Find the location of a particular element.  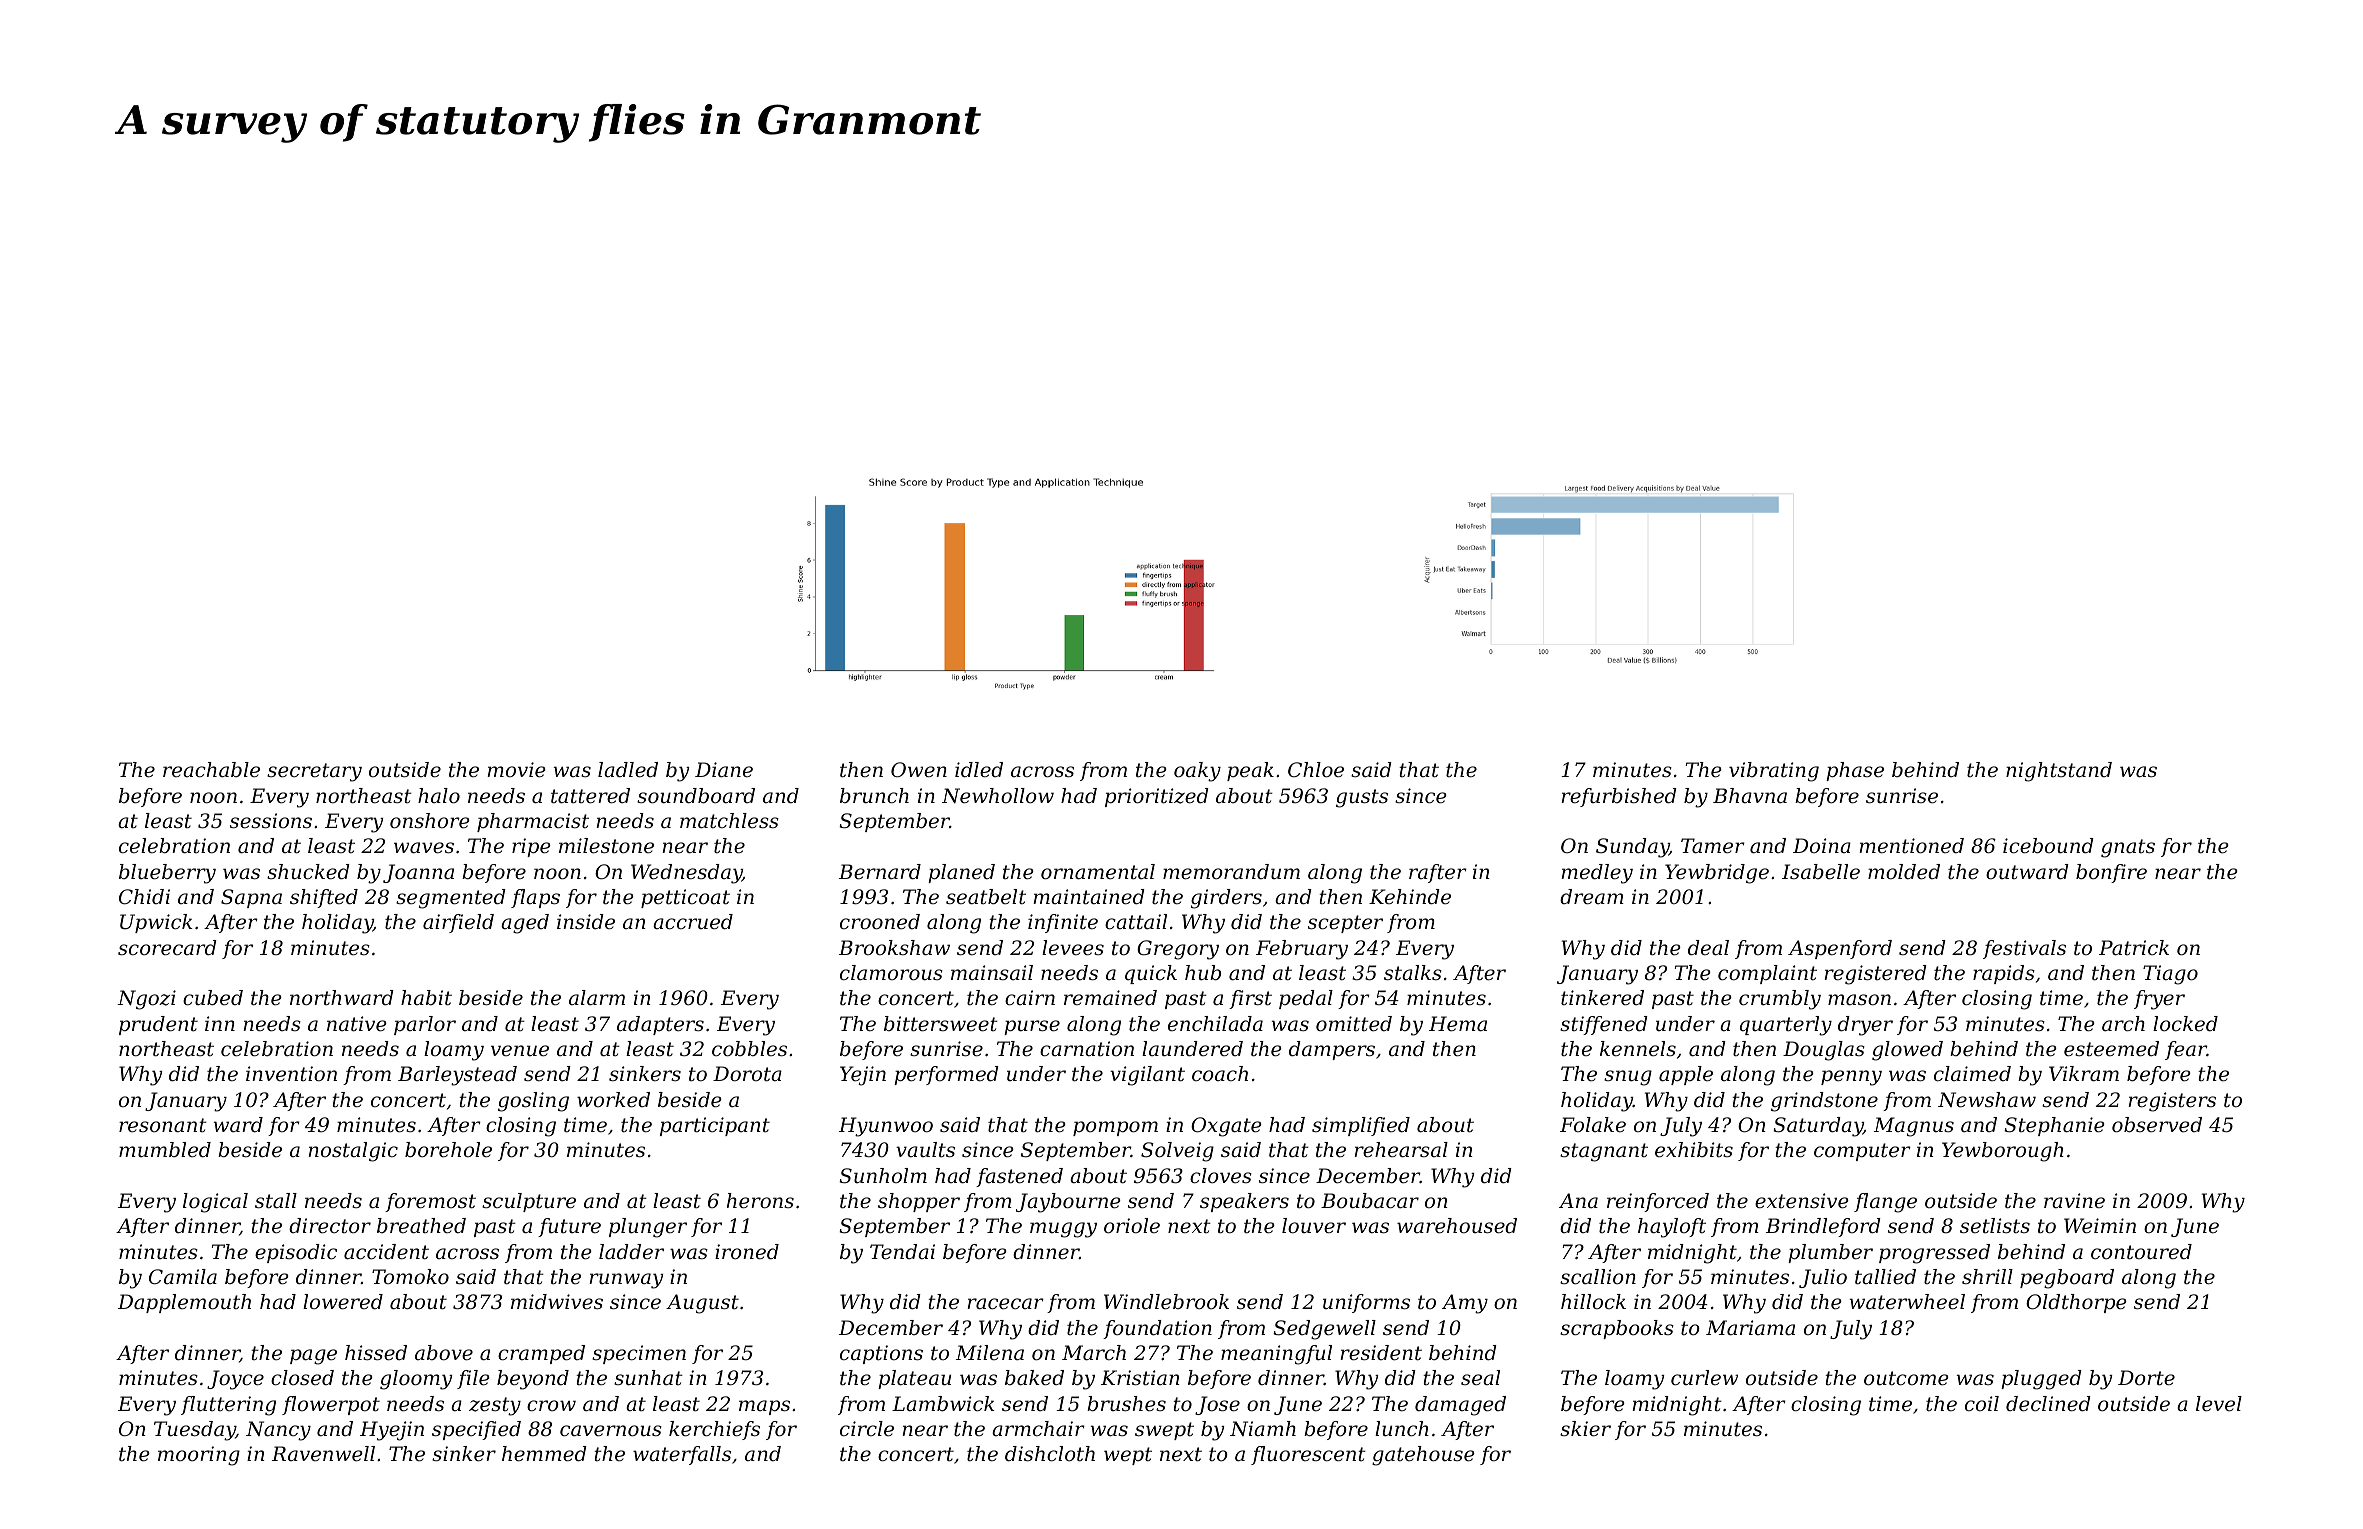

reinforced is located at coordinates (1658, 1202).
